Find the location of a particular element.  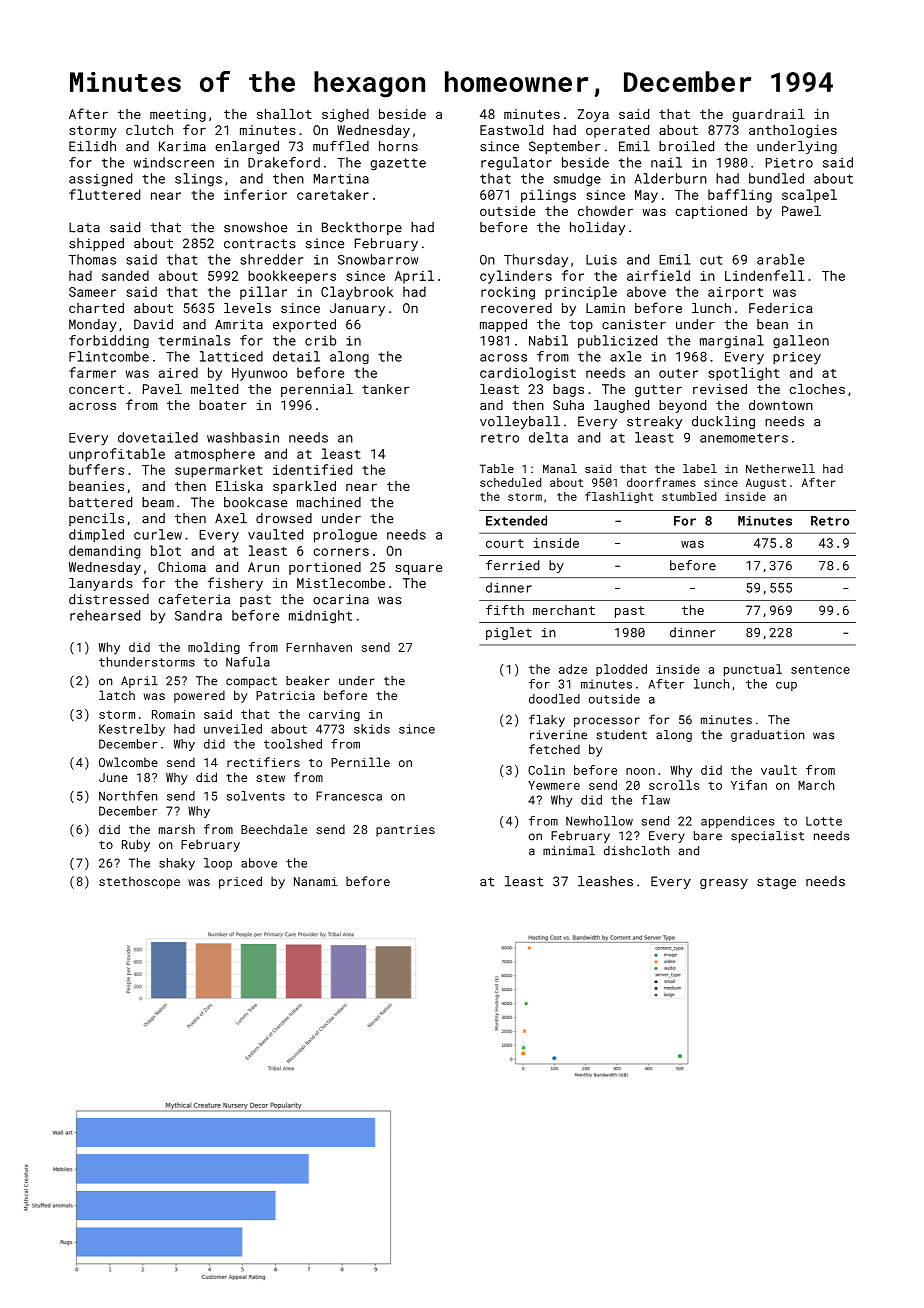

Federica is located at coordinates (781, 308).
